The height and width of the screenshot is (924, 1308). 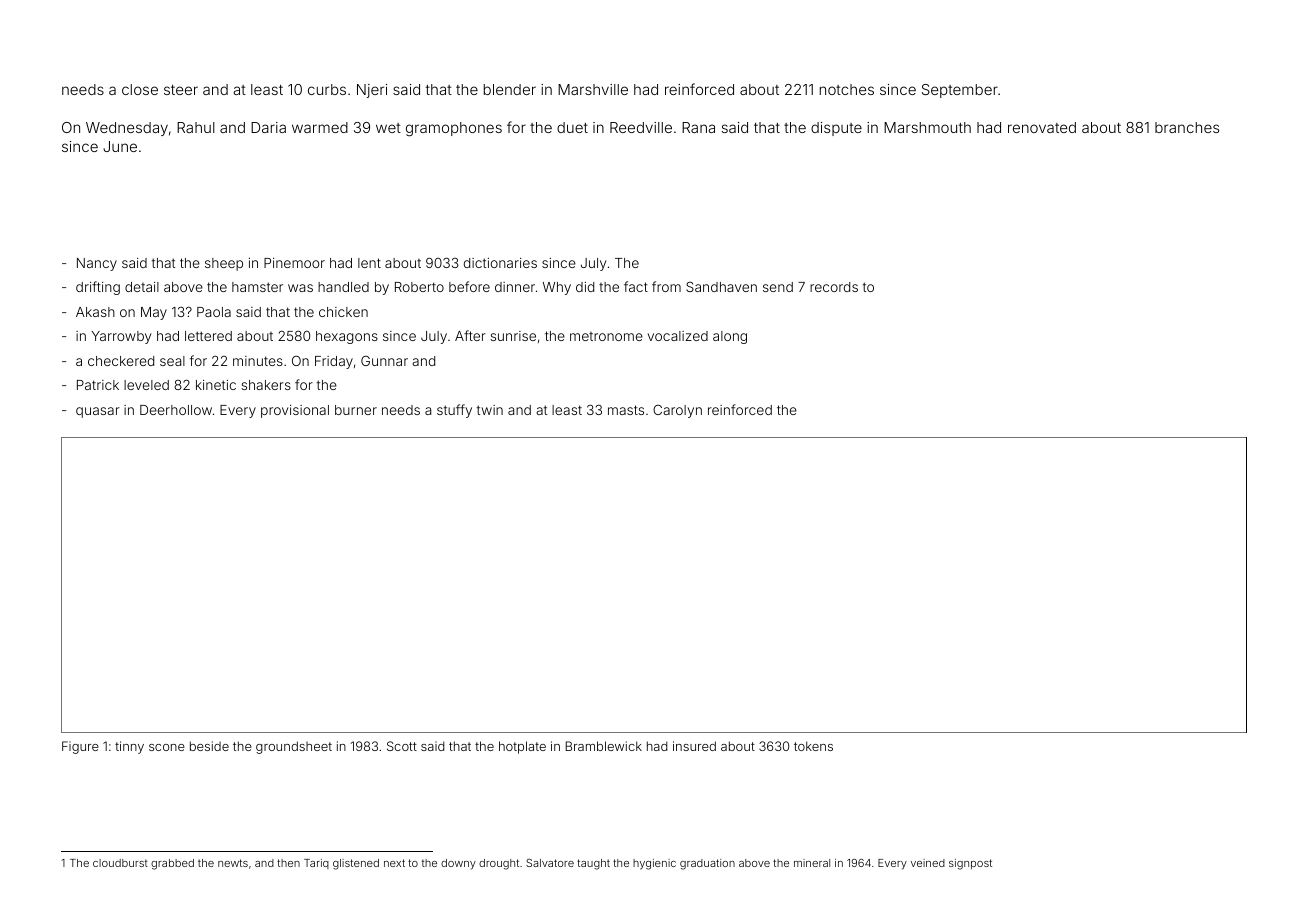 What do you see at coordinates (513, 336) in the screenshot?
I see `sunrise` at bounding box center [513, 336].
